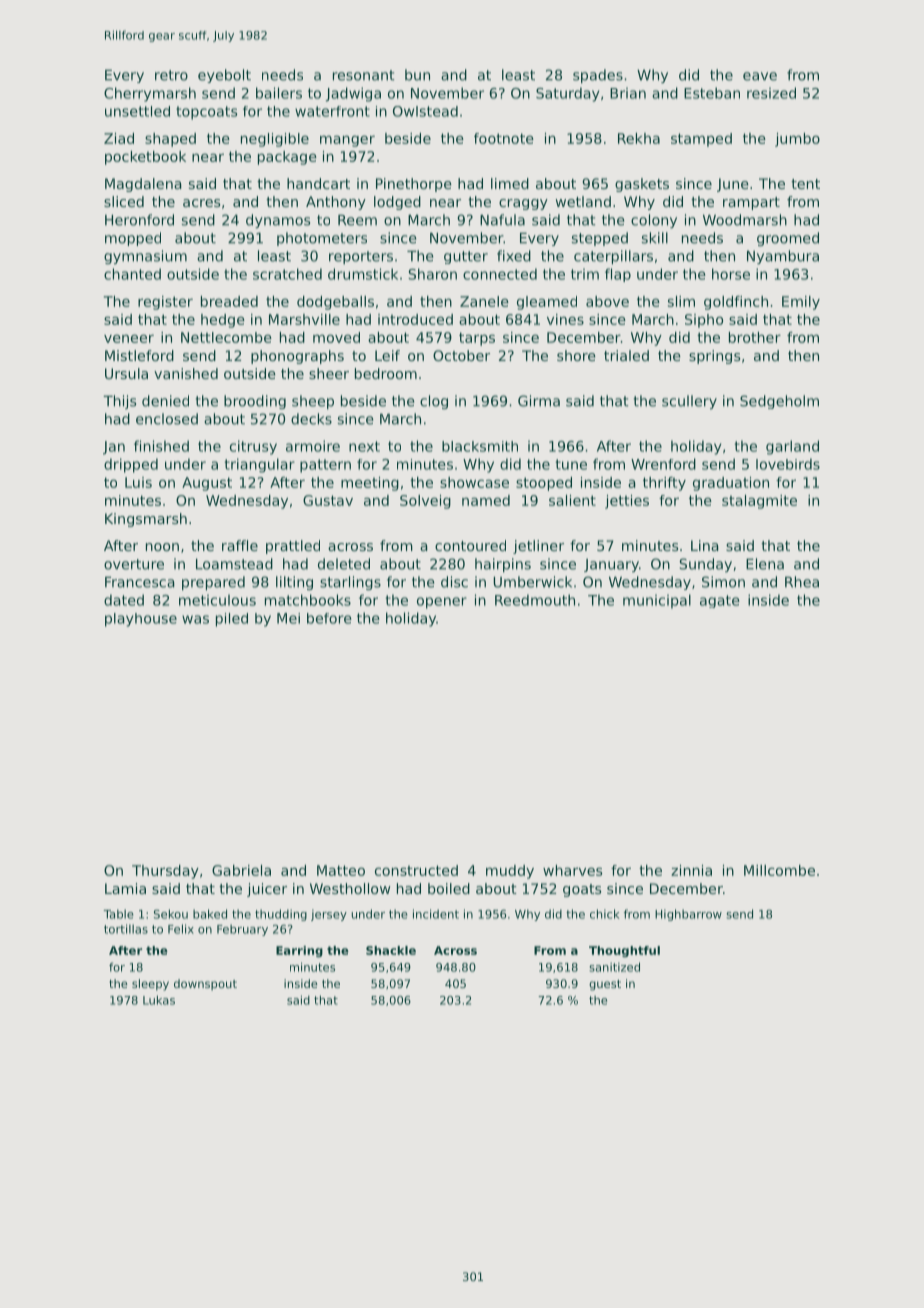  I want to click on scullery, so click(689, 402).
